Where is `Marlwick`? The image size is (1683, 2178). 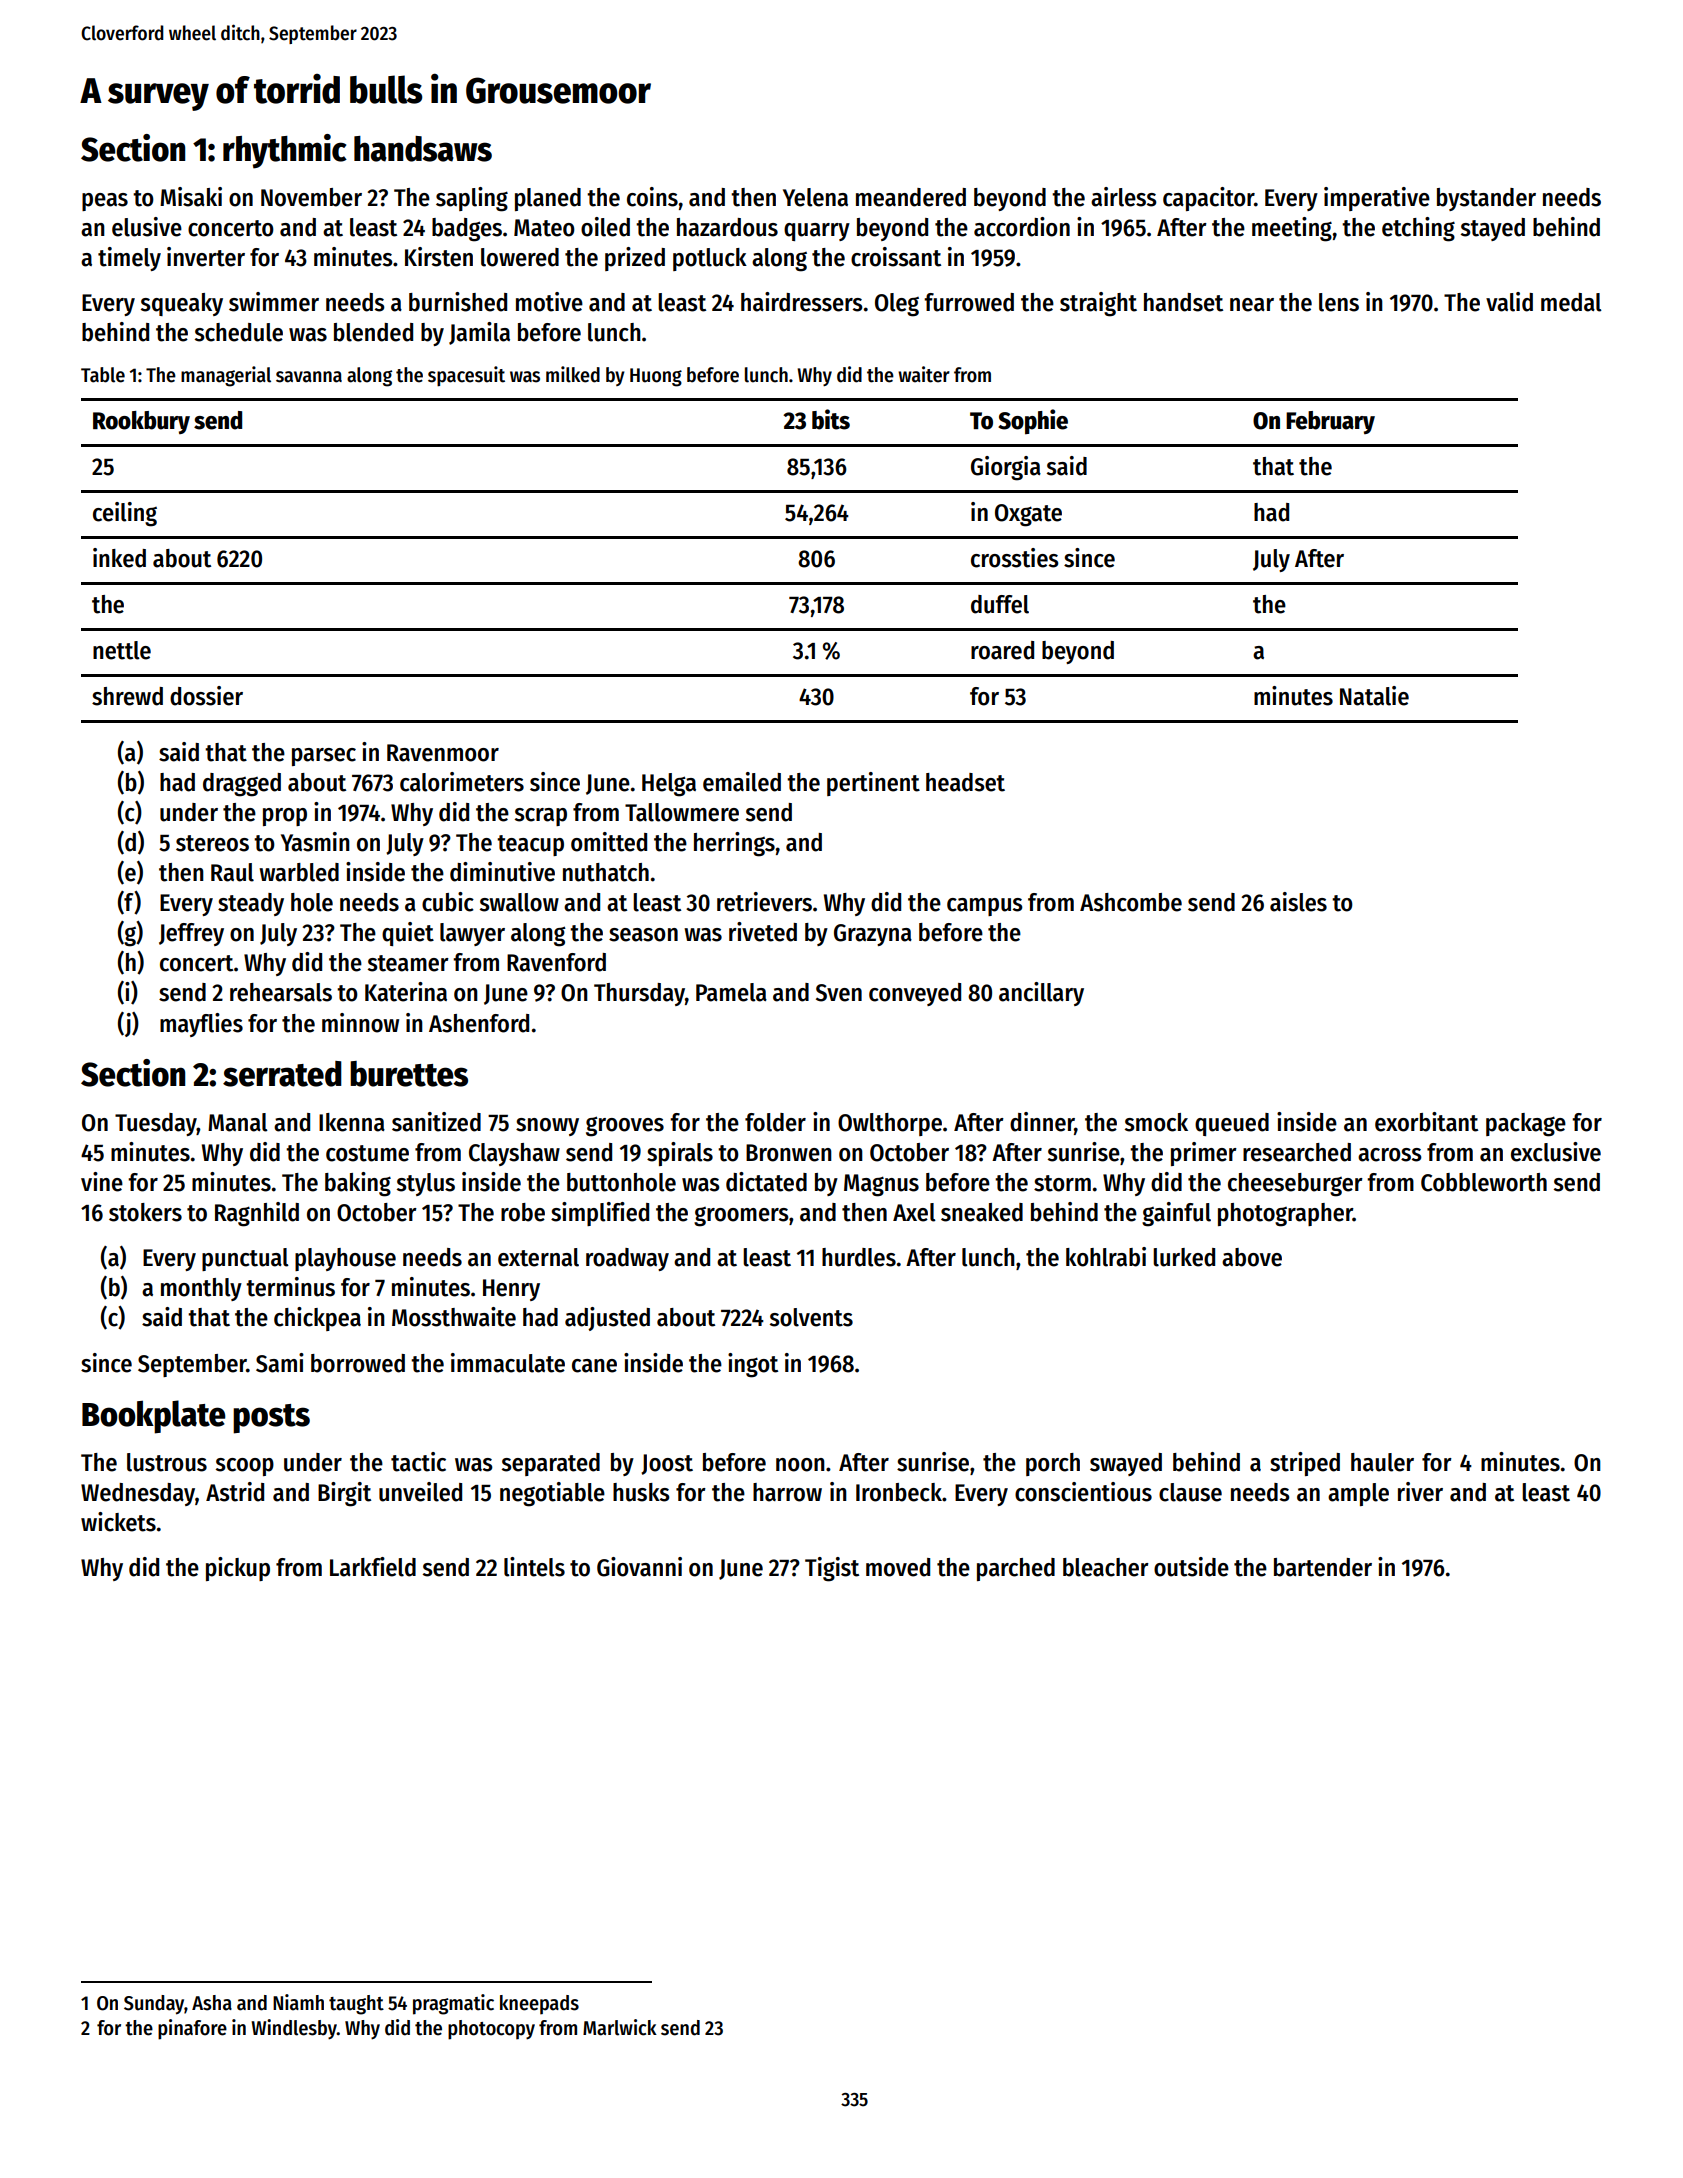 Marlwick is located at coordinates (620, 2027).
